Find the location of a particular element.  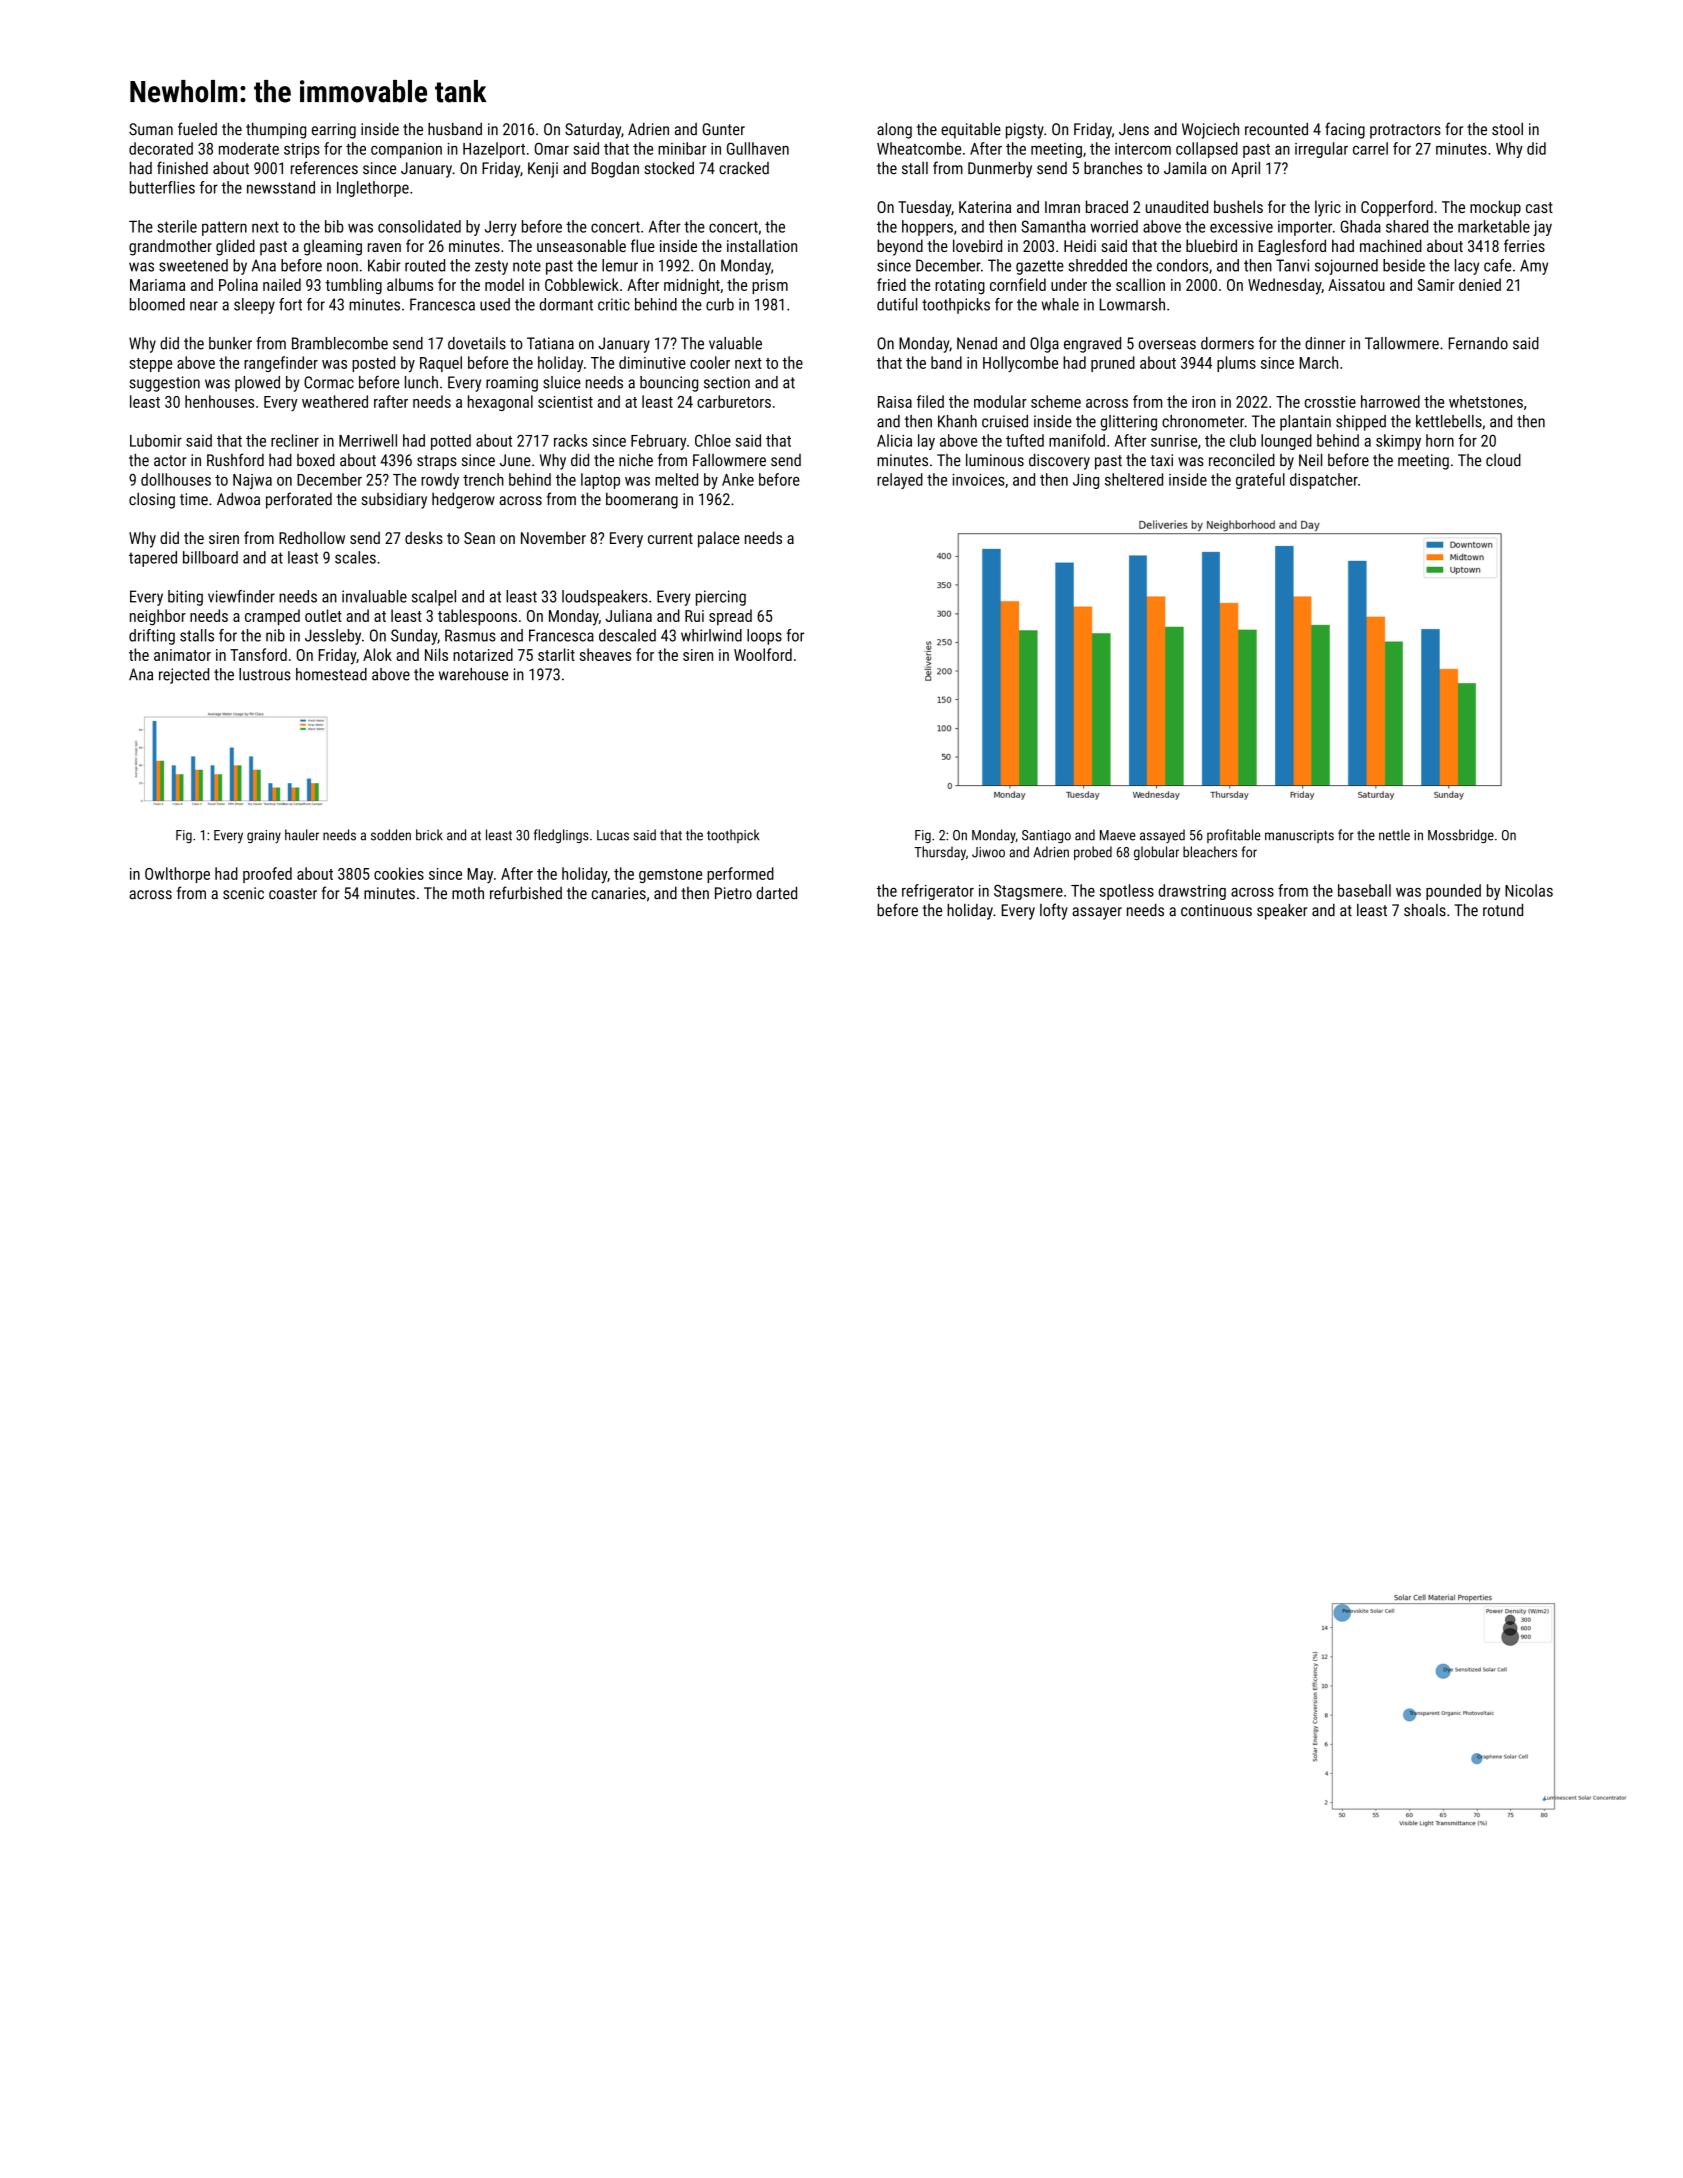

rotund is located at coordinates (1503, 910).
